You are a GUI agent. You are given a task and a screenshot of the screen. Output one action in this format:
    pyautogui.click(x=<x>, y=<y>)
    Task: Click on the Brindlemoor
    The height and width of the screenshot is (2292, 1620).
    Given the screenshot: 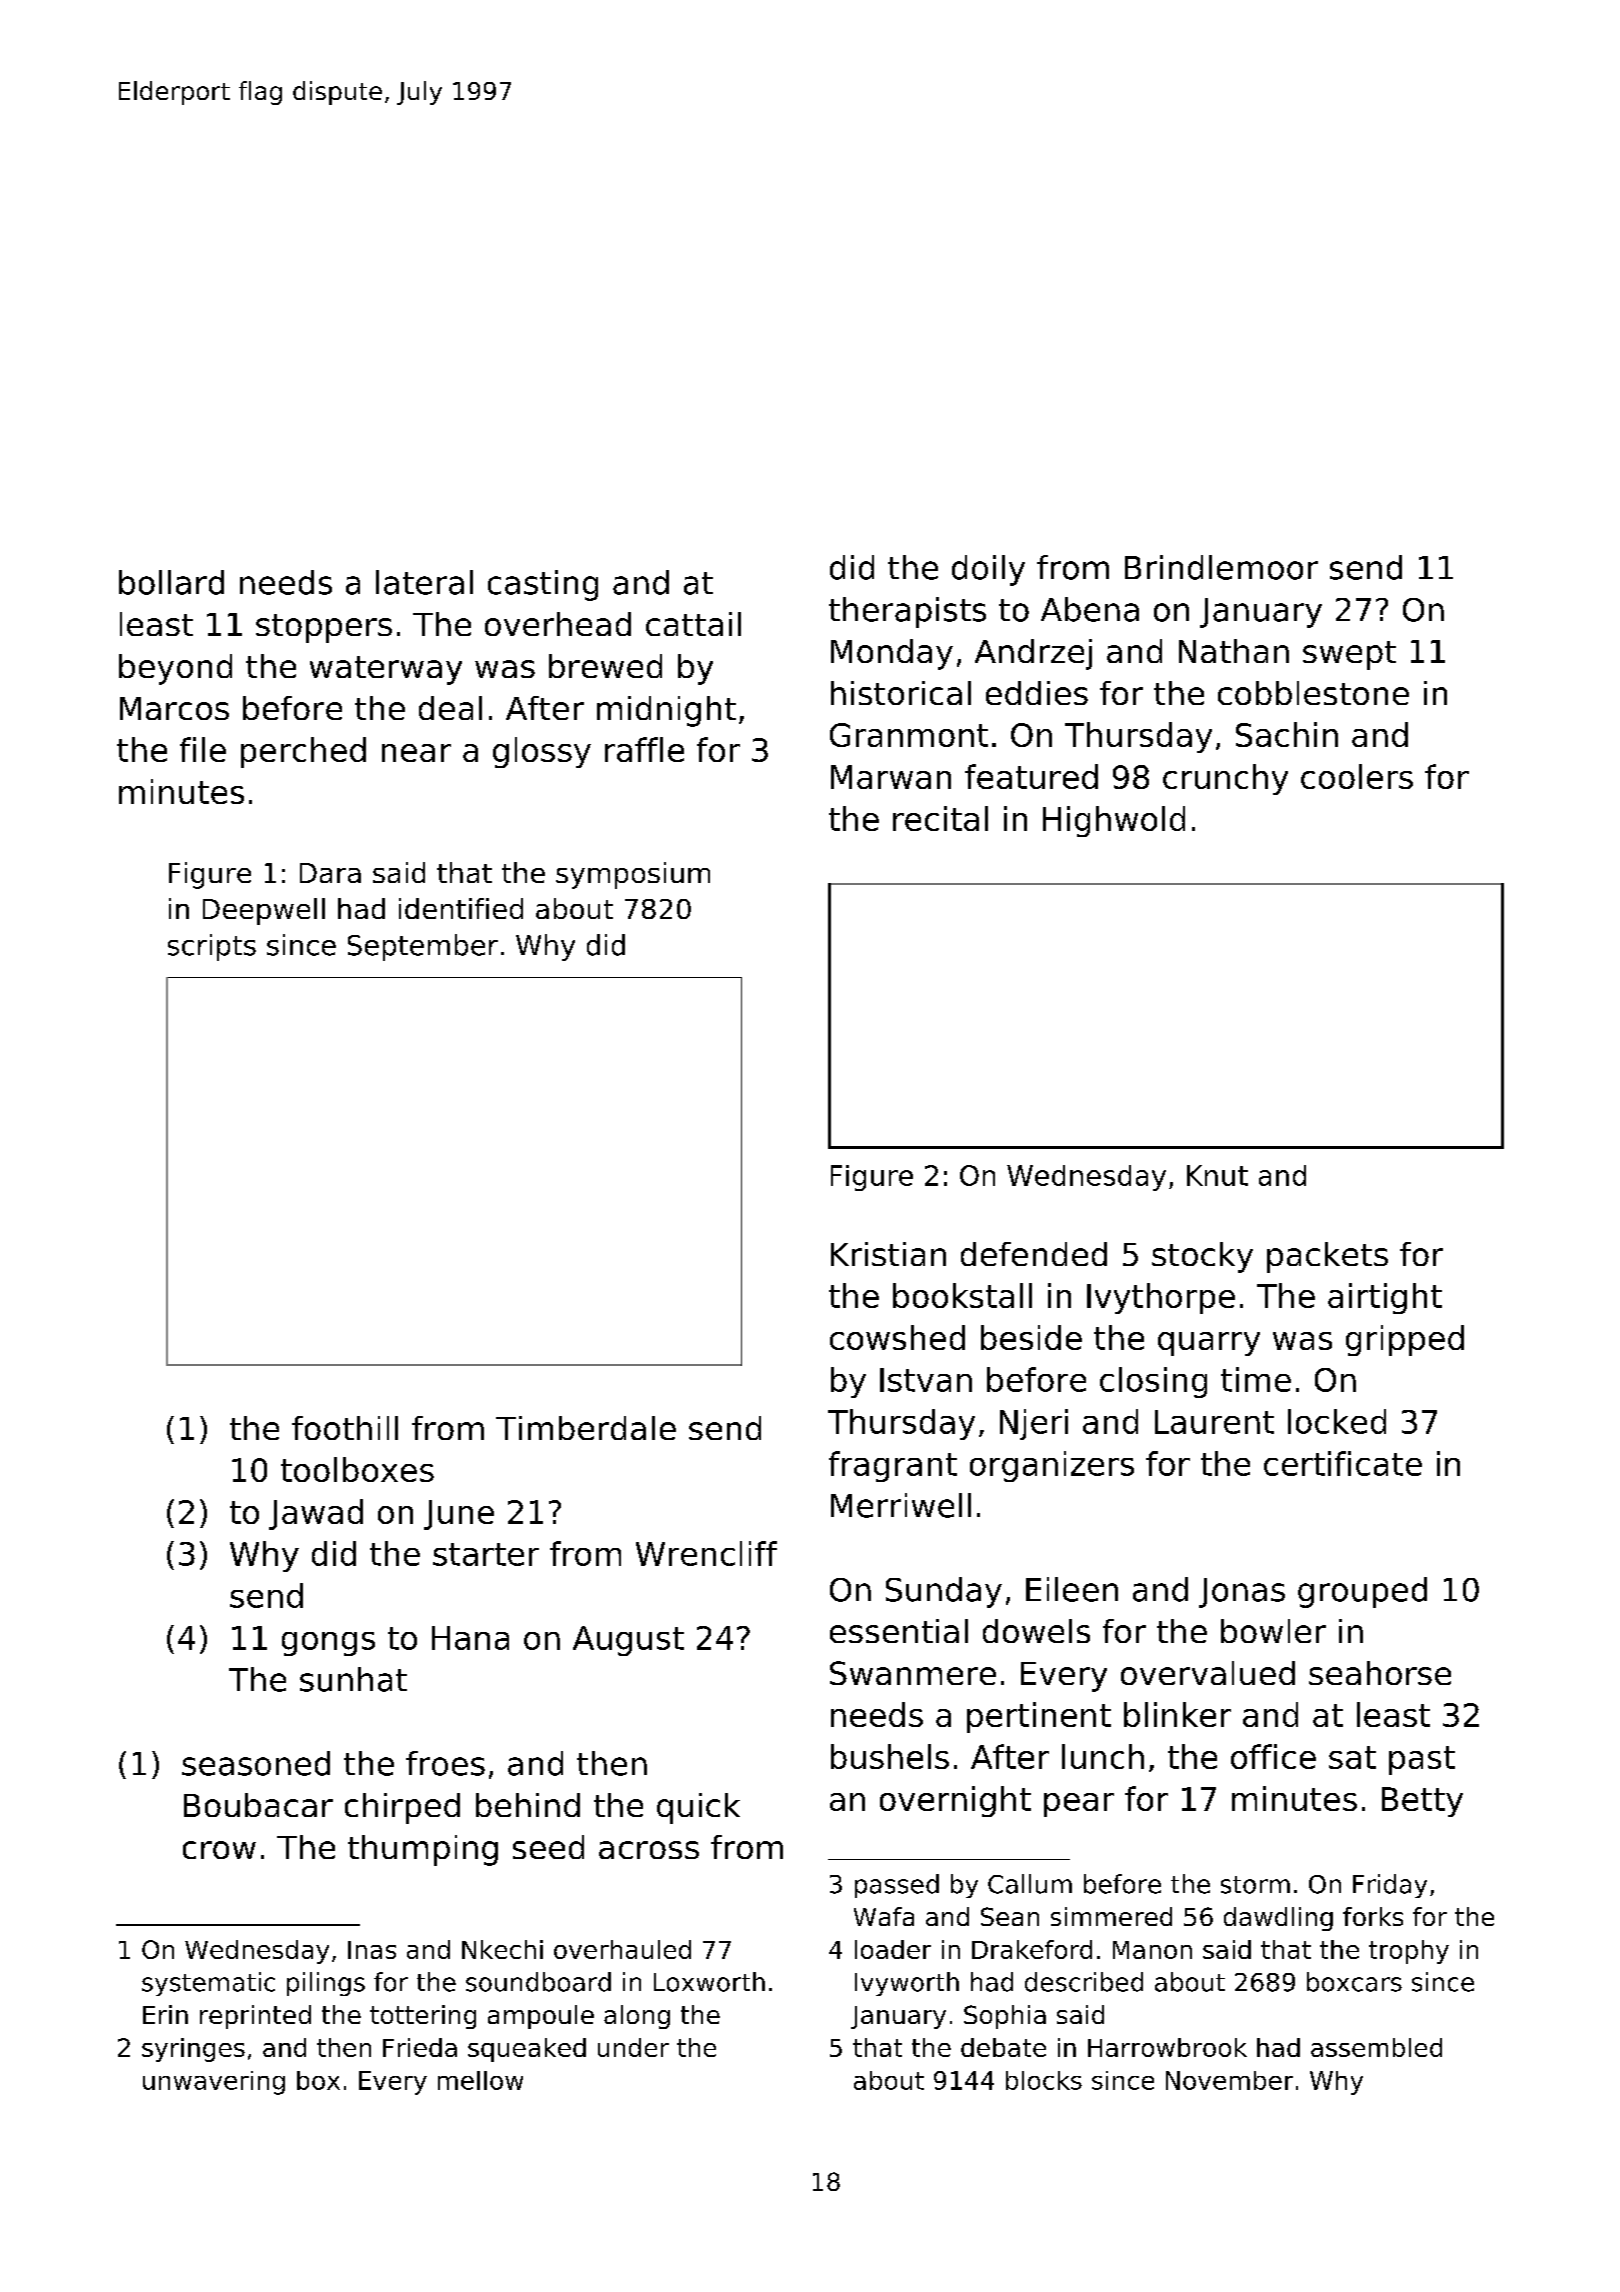 What is the action you would take?
    pyautogui.click(x=1221, y=567)
